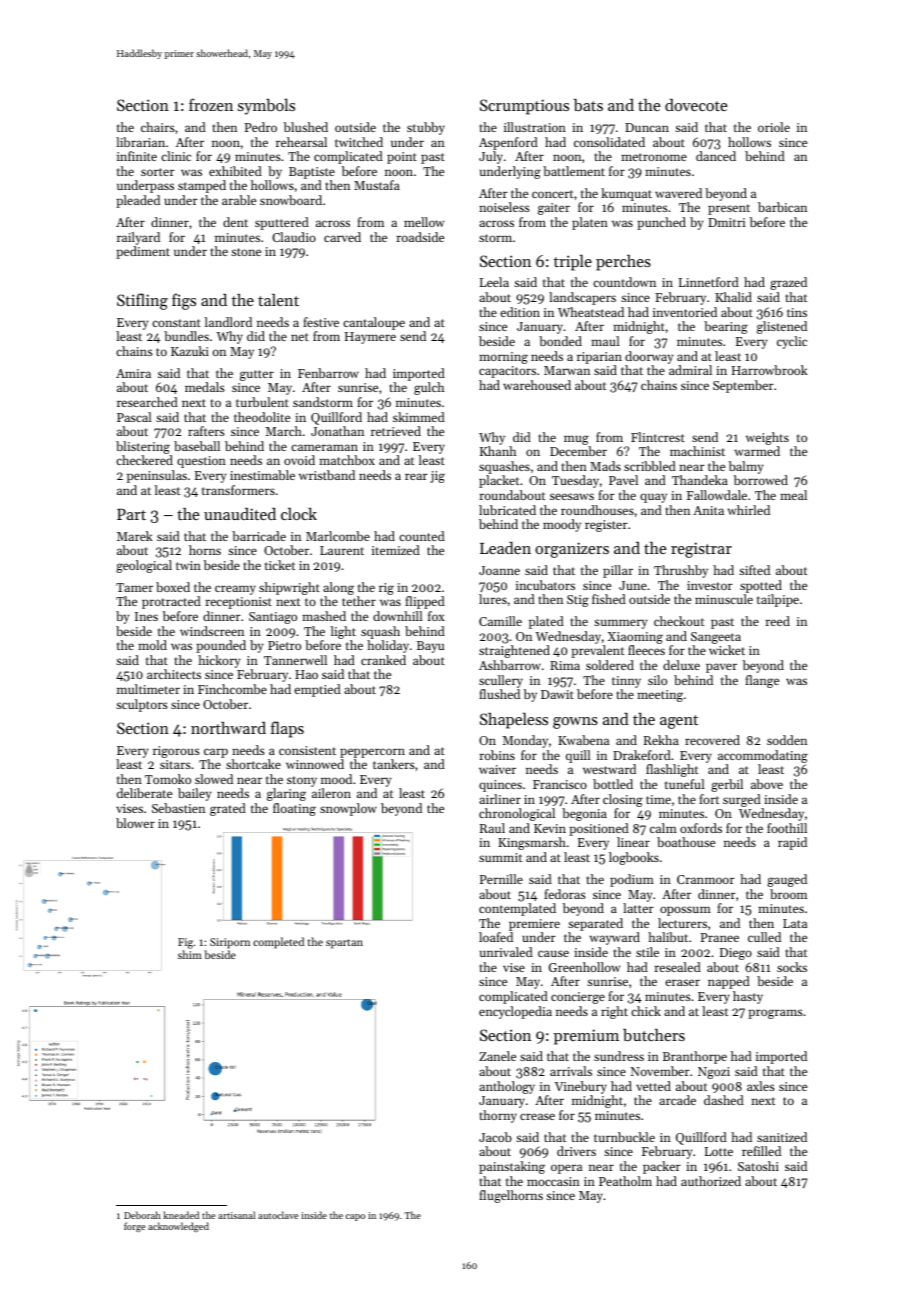 The width and height of the screenshot is (924, 1308). Describe the element at coordinates (774, 127) in the screenshot. I see `oriole` at that location.
